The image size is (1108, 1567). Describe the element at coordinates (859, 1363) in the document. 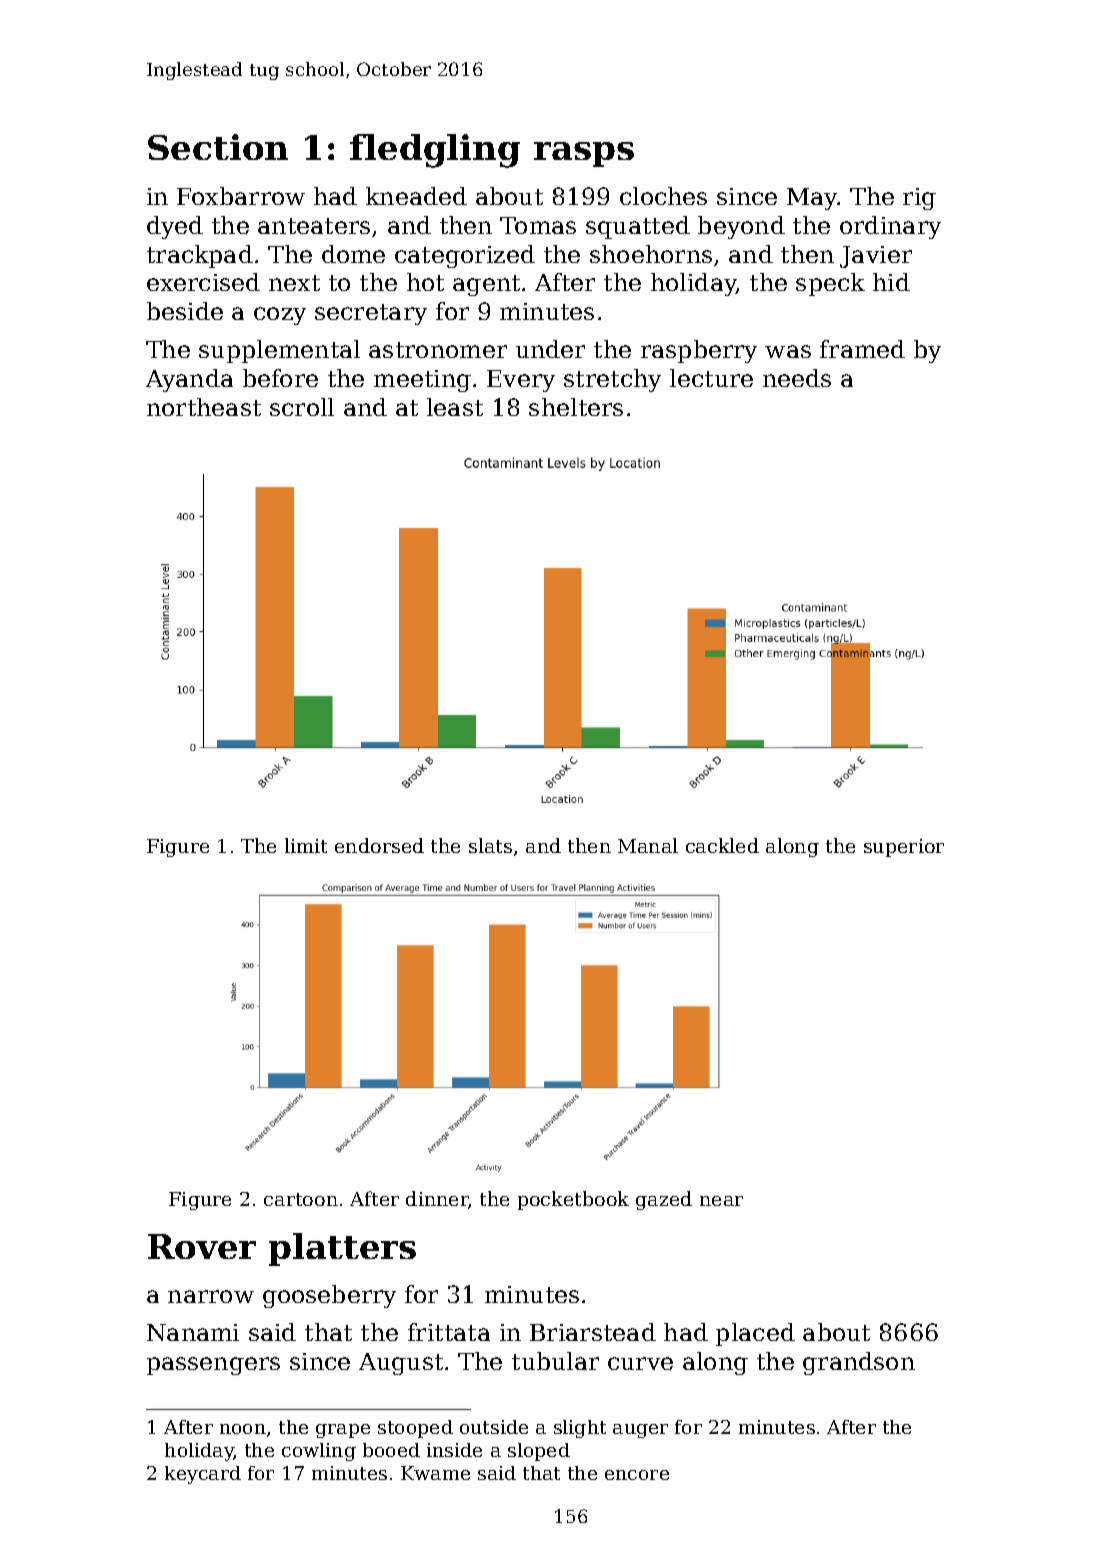

I see `grandson` at that location.
